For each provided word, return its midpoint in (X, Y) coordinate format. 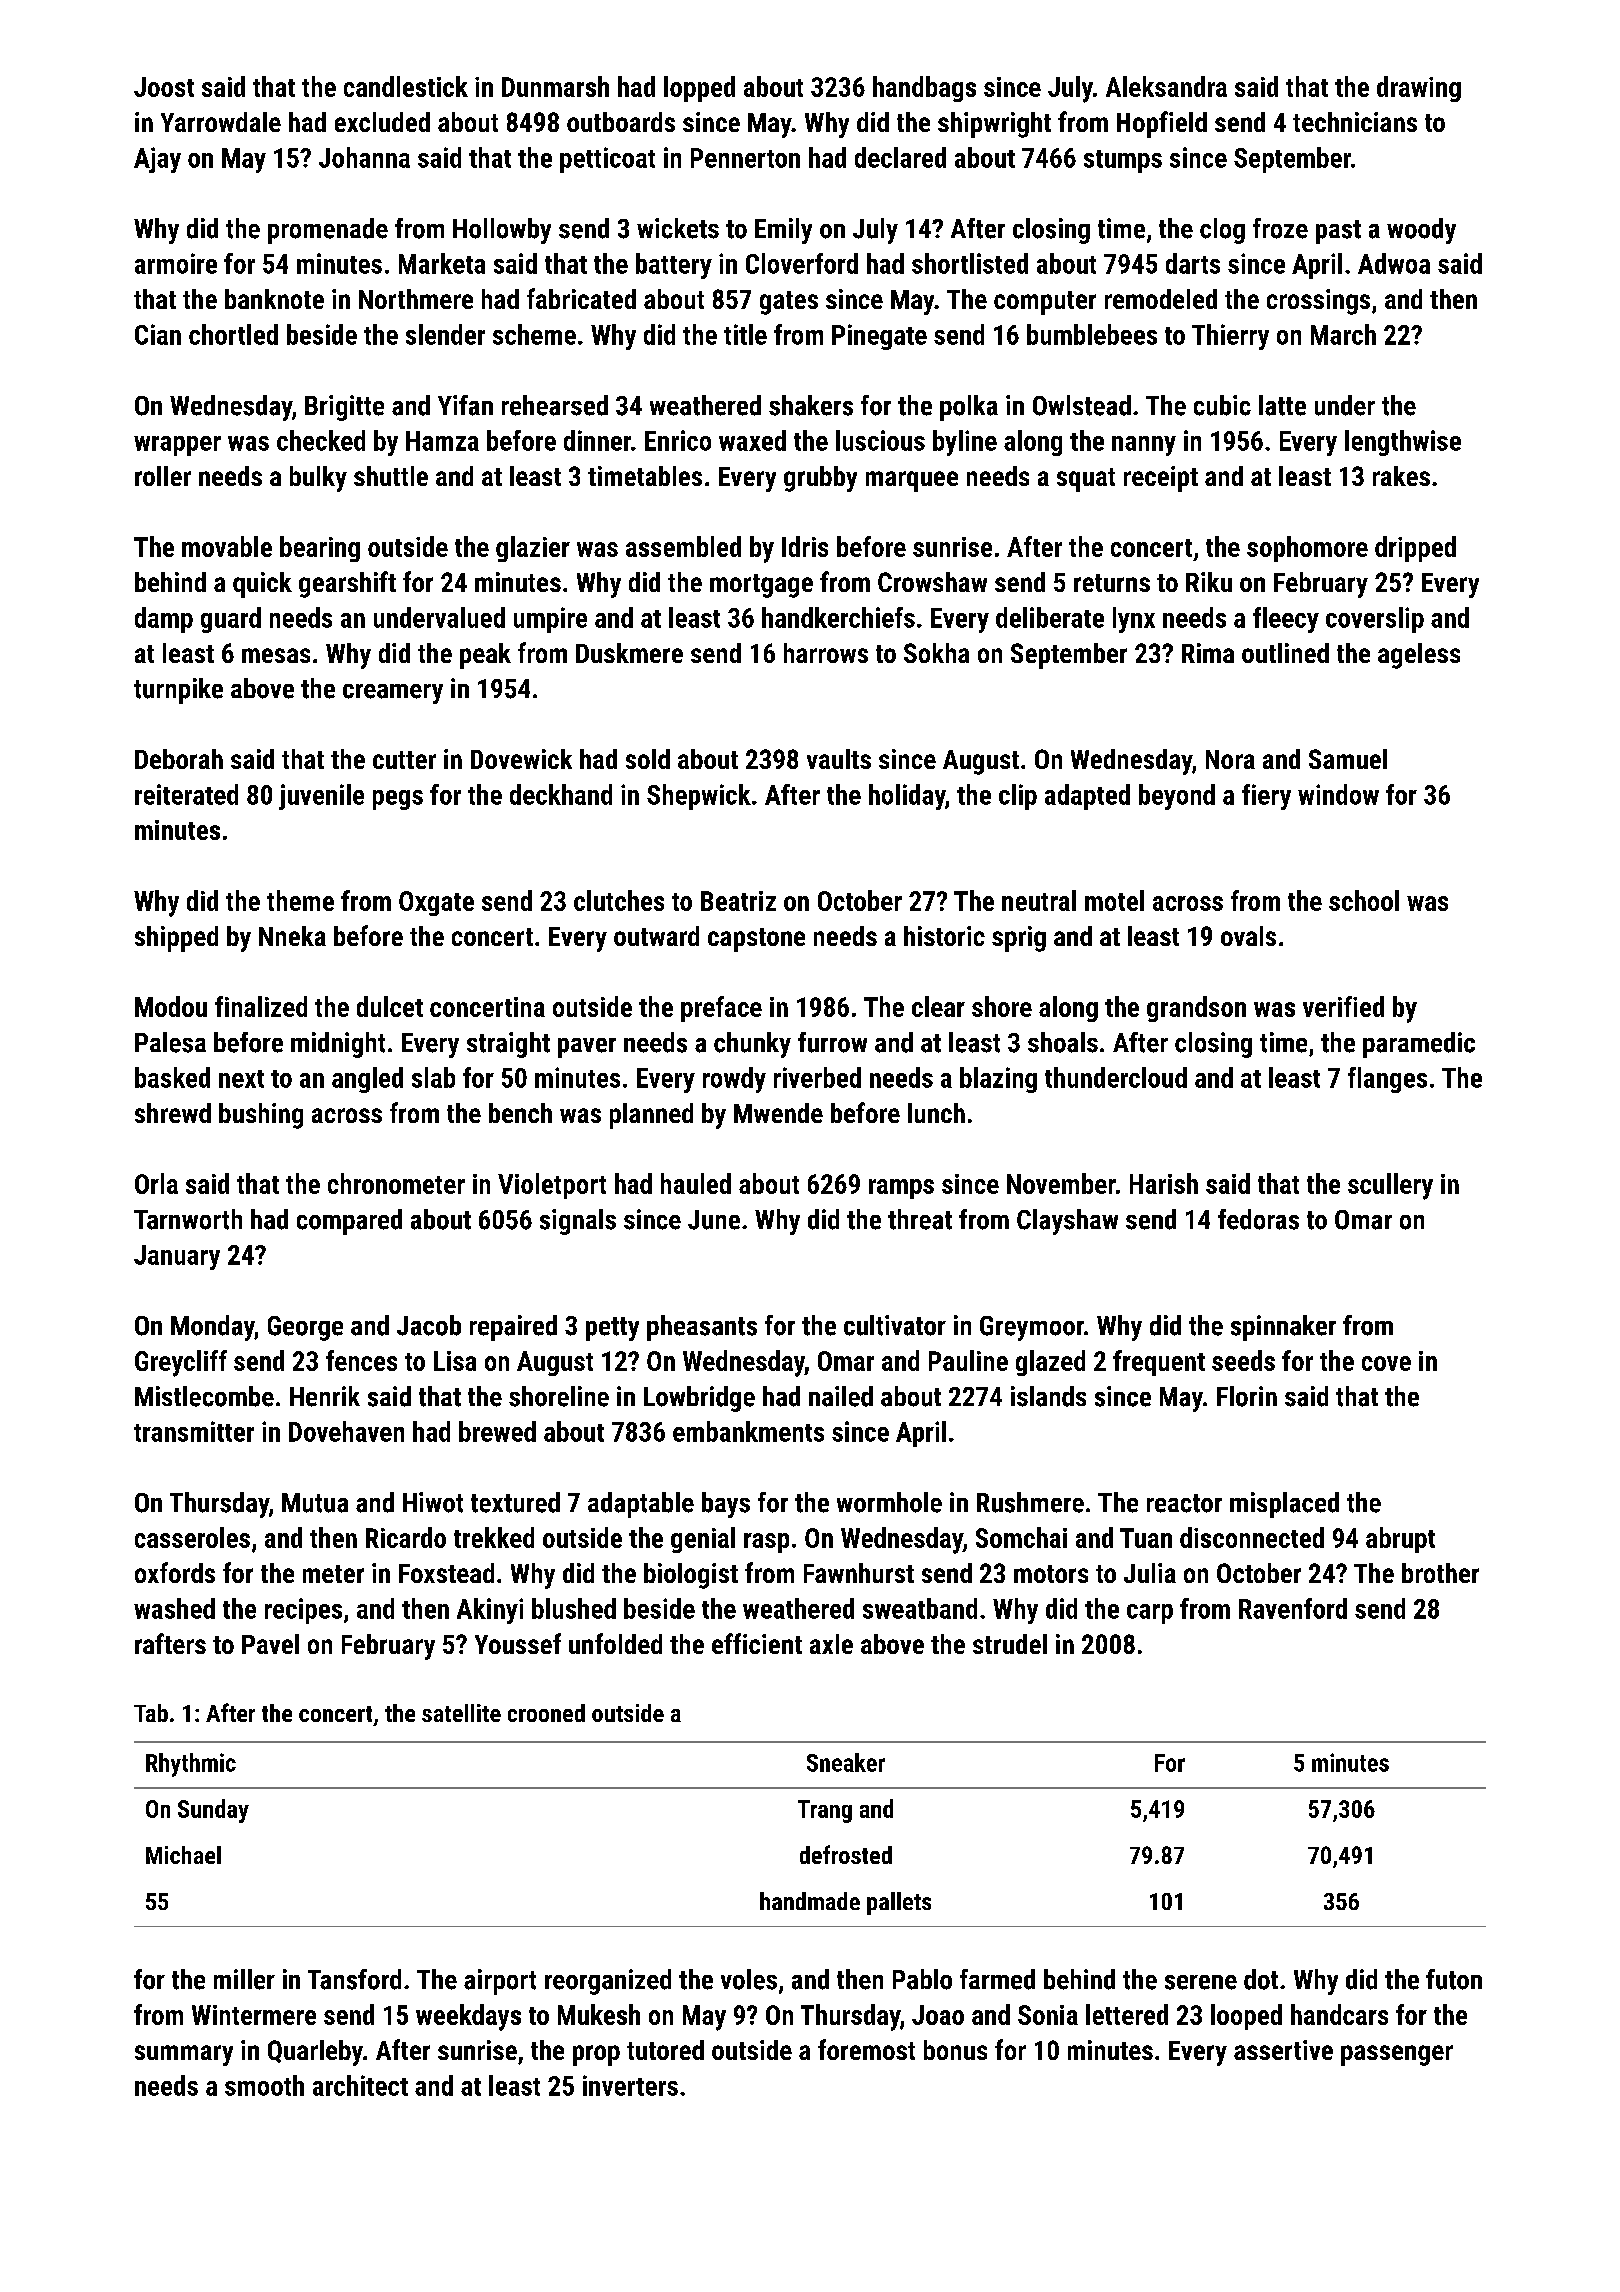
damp (164, 620)
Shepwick (699, 797)
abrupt (1400, 1540)
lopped (699, 89)
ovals (1248, 936)
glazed (1050, 1363)
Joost (164, 87)
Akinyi (490, 1611)
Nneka (292, 936)
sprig (1019, 939)
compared (349, 1222)
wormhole (889, 1502)
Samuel (1348, 759)
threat (920, 1219)
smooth (264, 2085)
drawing (1419, 89)
